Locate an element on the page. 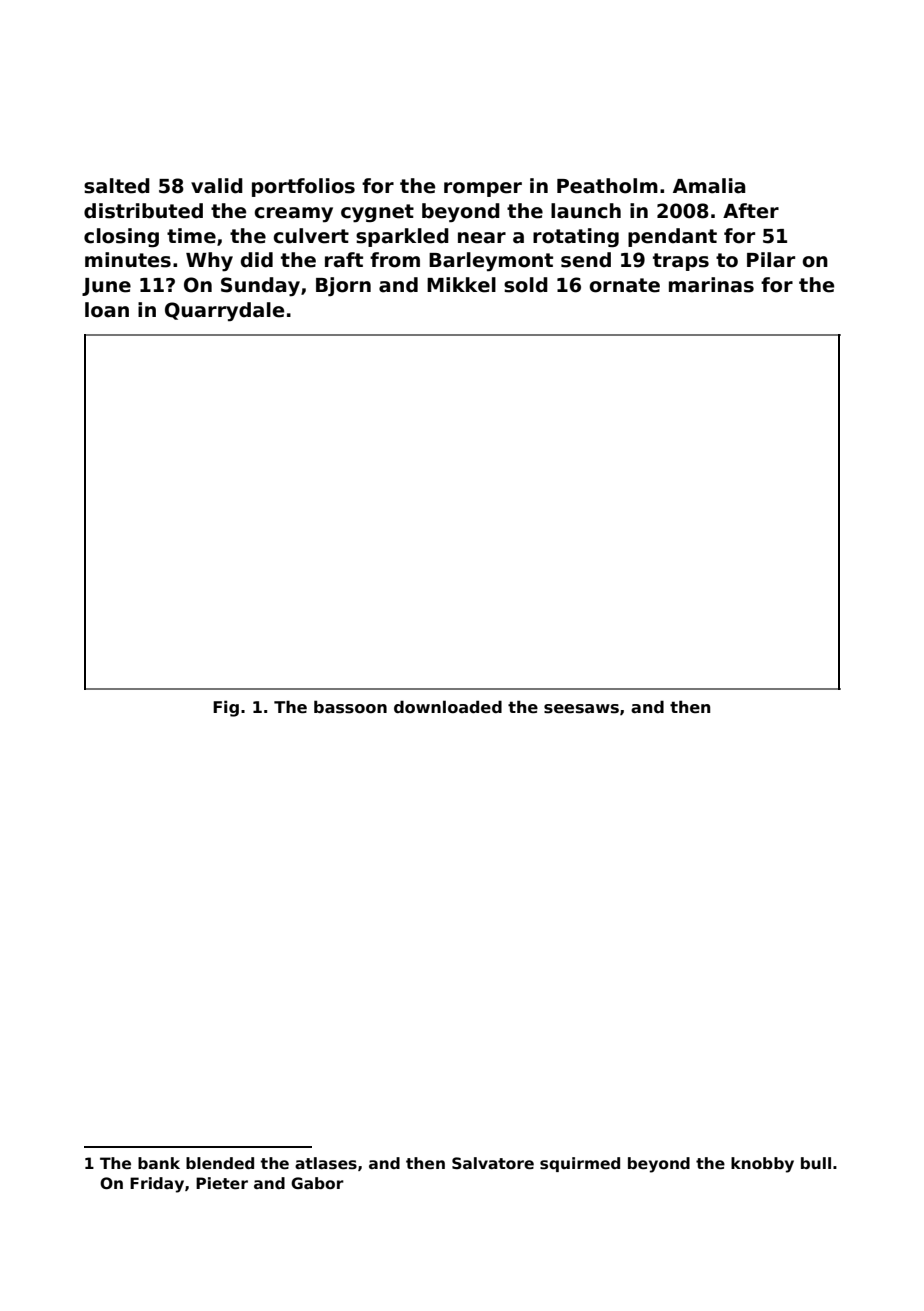 This page has height=1311, width=924. downloaded is located at coordinates (448, 707).
